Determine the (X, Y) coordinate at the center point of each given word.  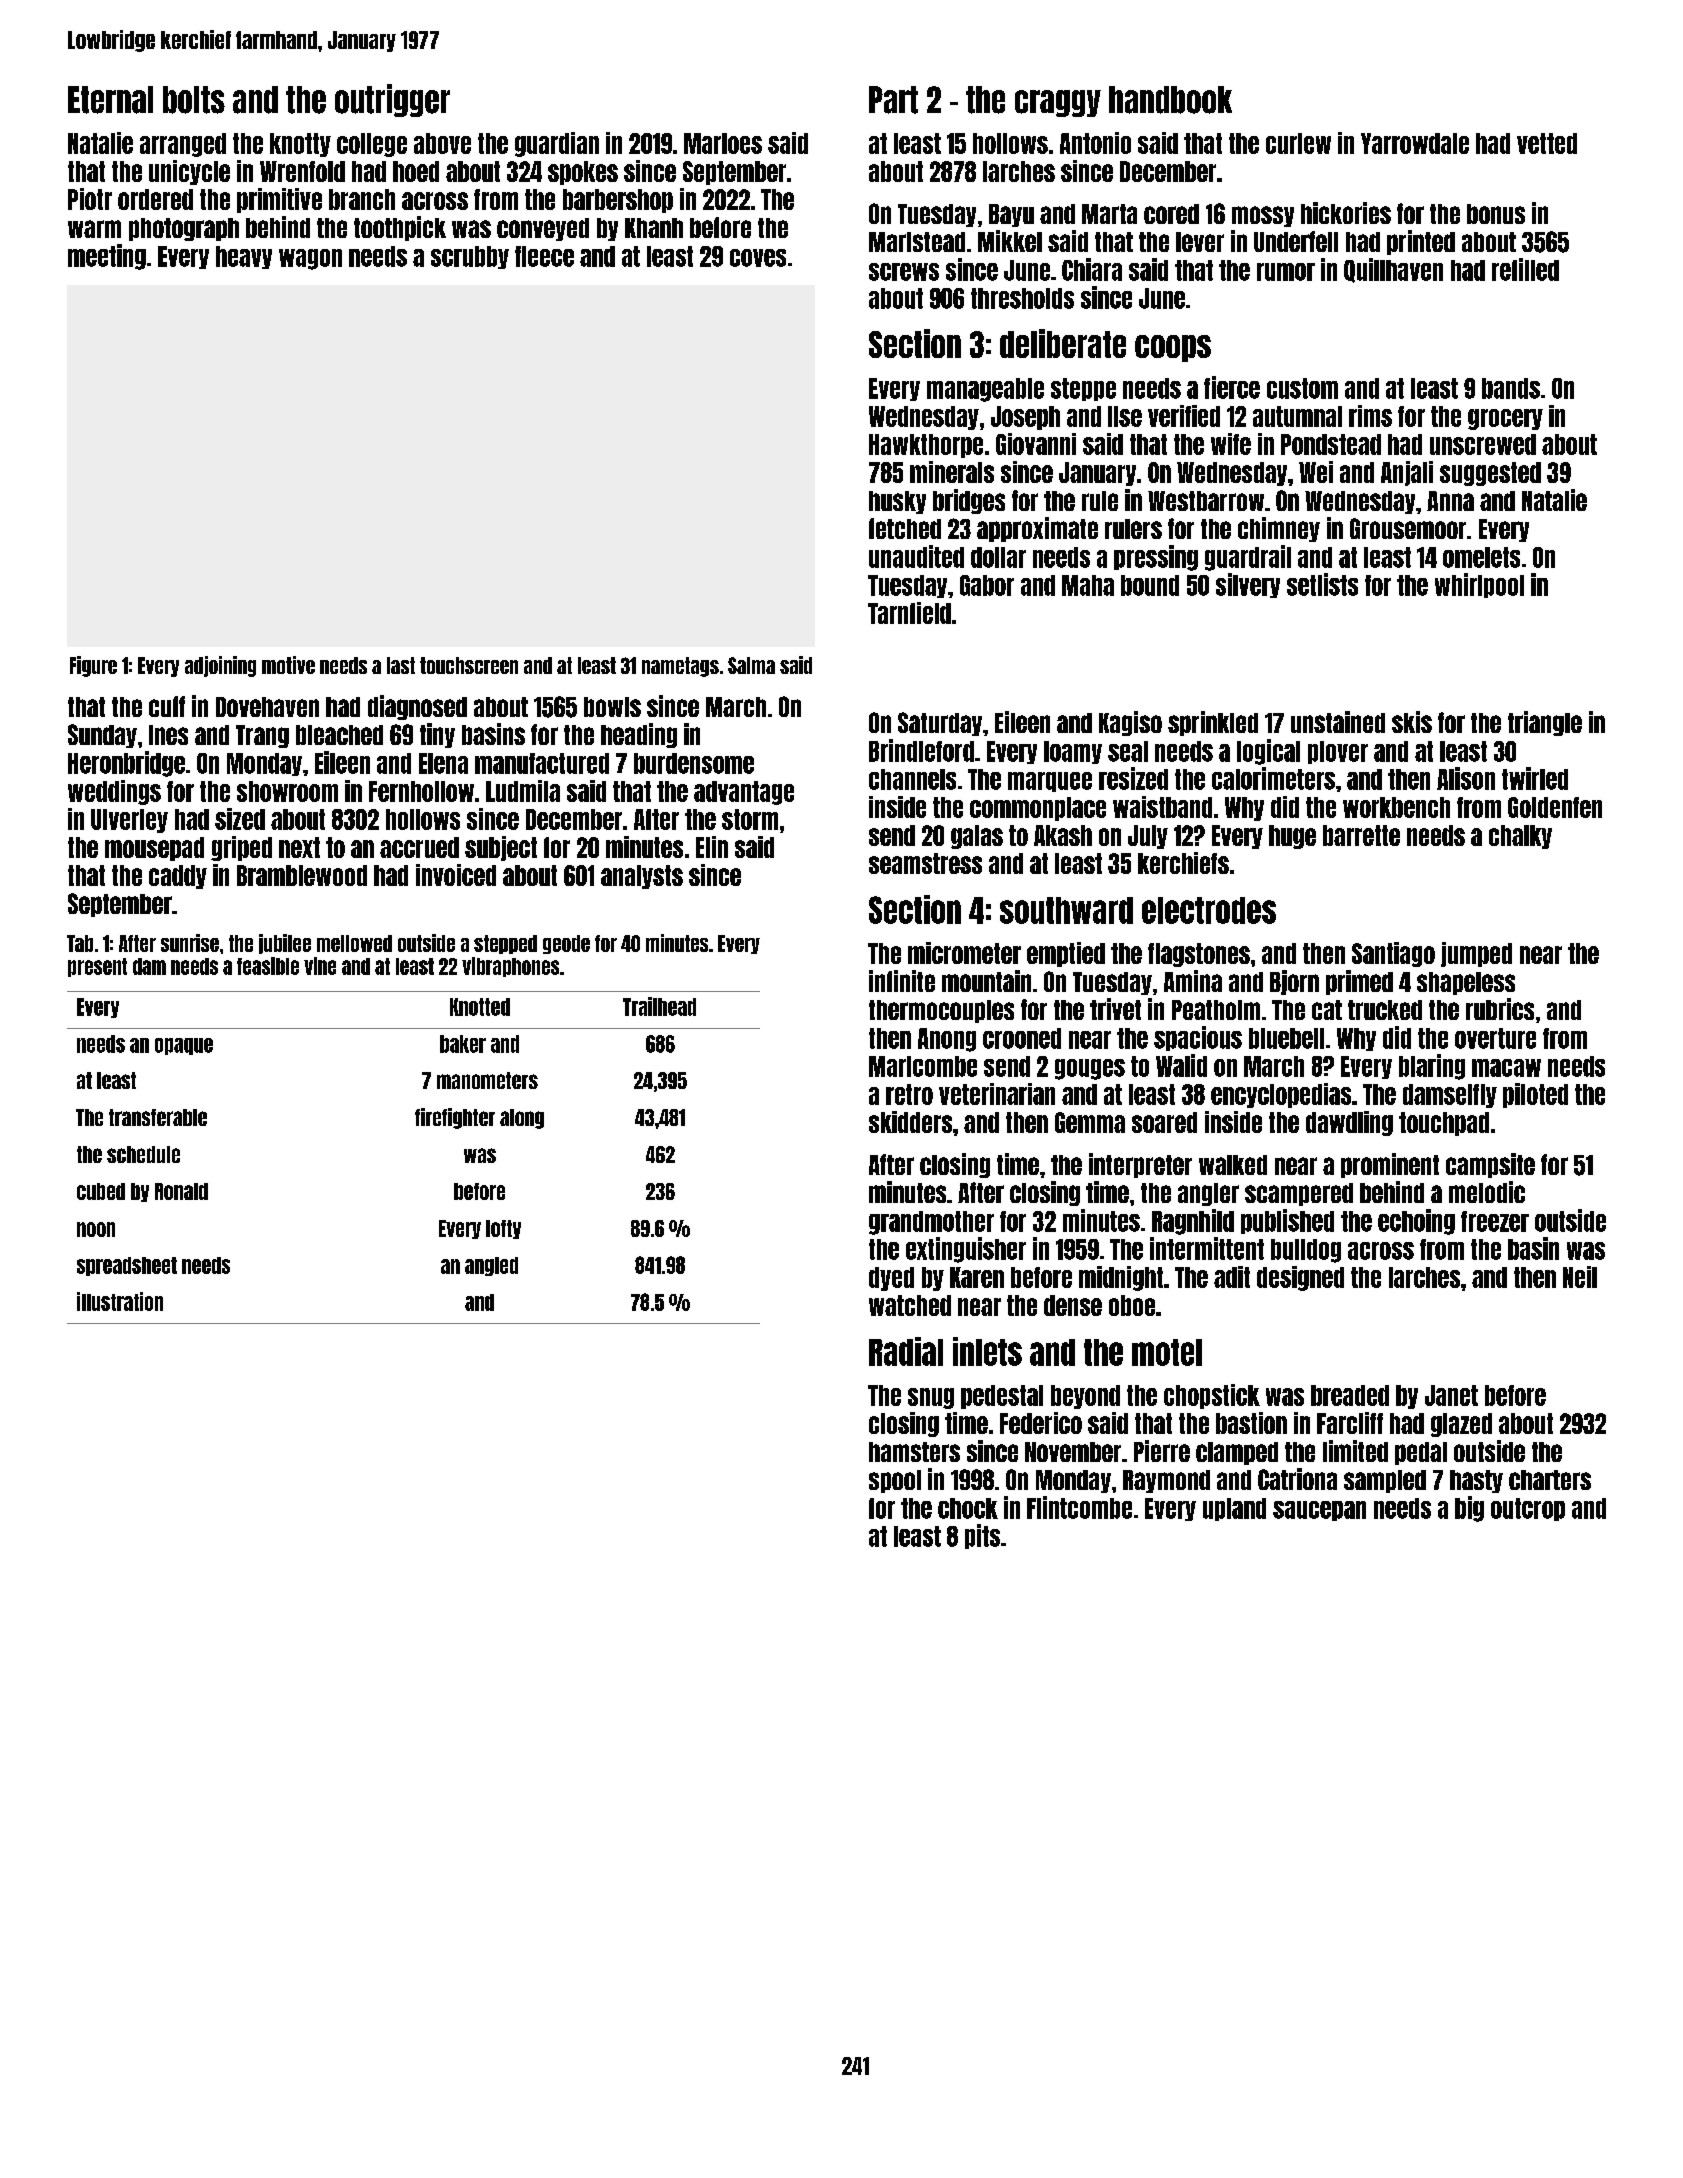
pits (982, 1536)
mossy (1263, 216)
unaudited (916, 556)
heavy (244, 257)
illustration (120, 1301)
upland (1234, 1509)
